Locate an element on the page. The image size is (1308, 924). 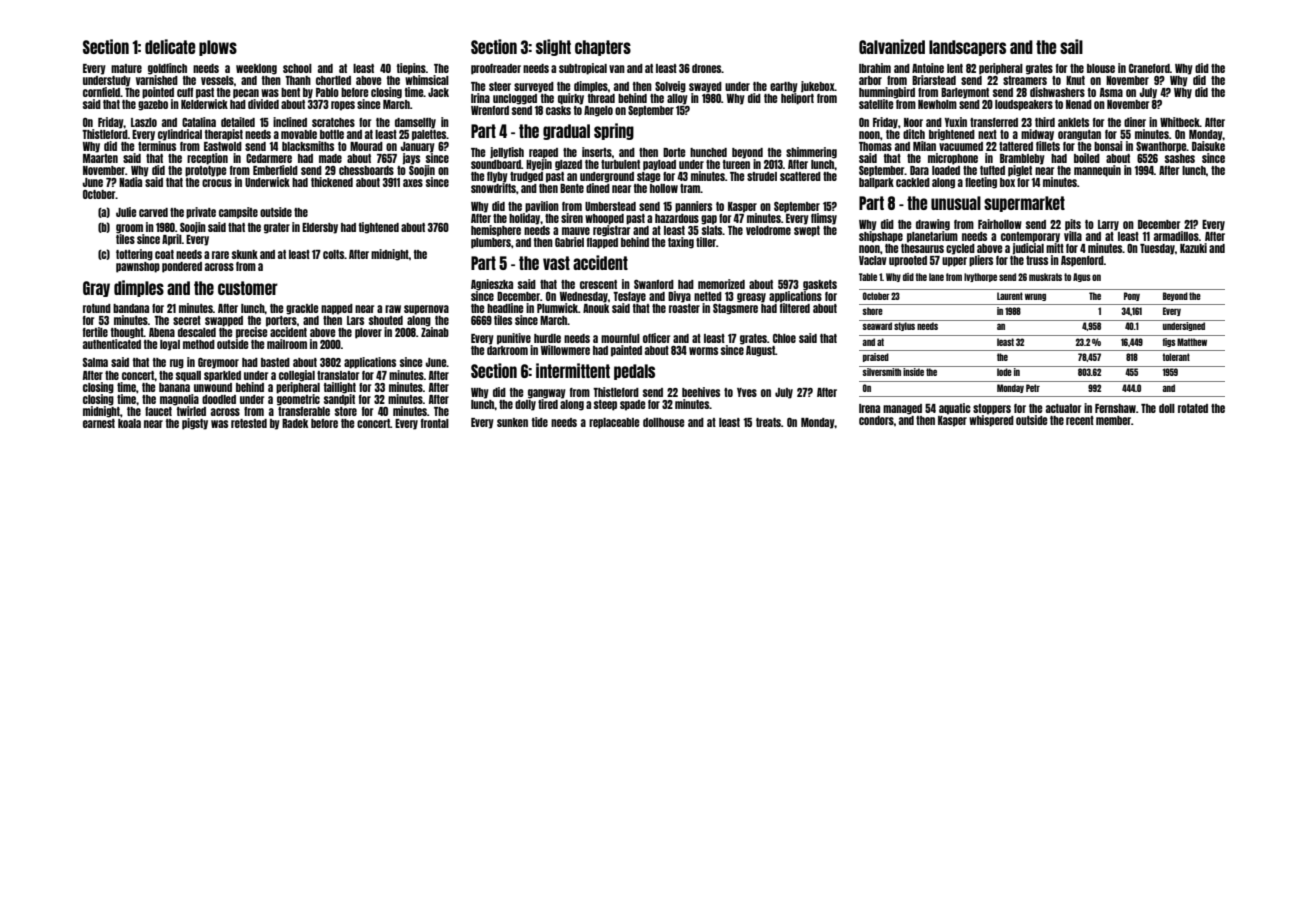
frontal is located at coordinates (435, 423).
